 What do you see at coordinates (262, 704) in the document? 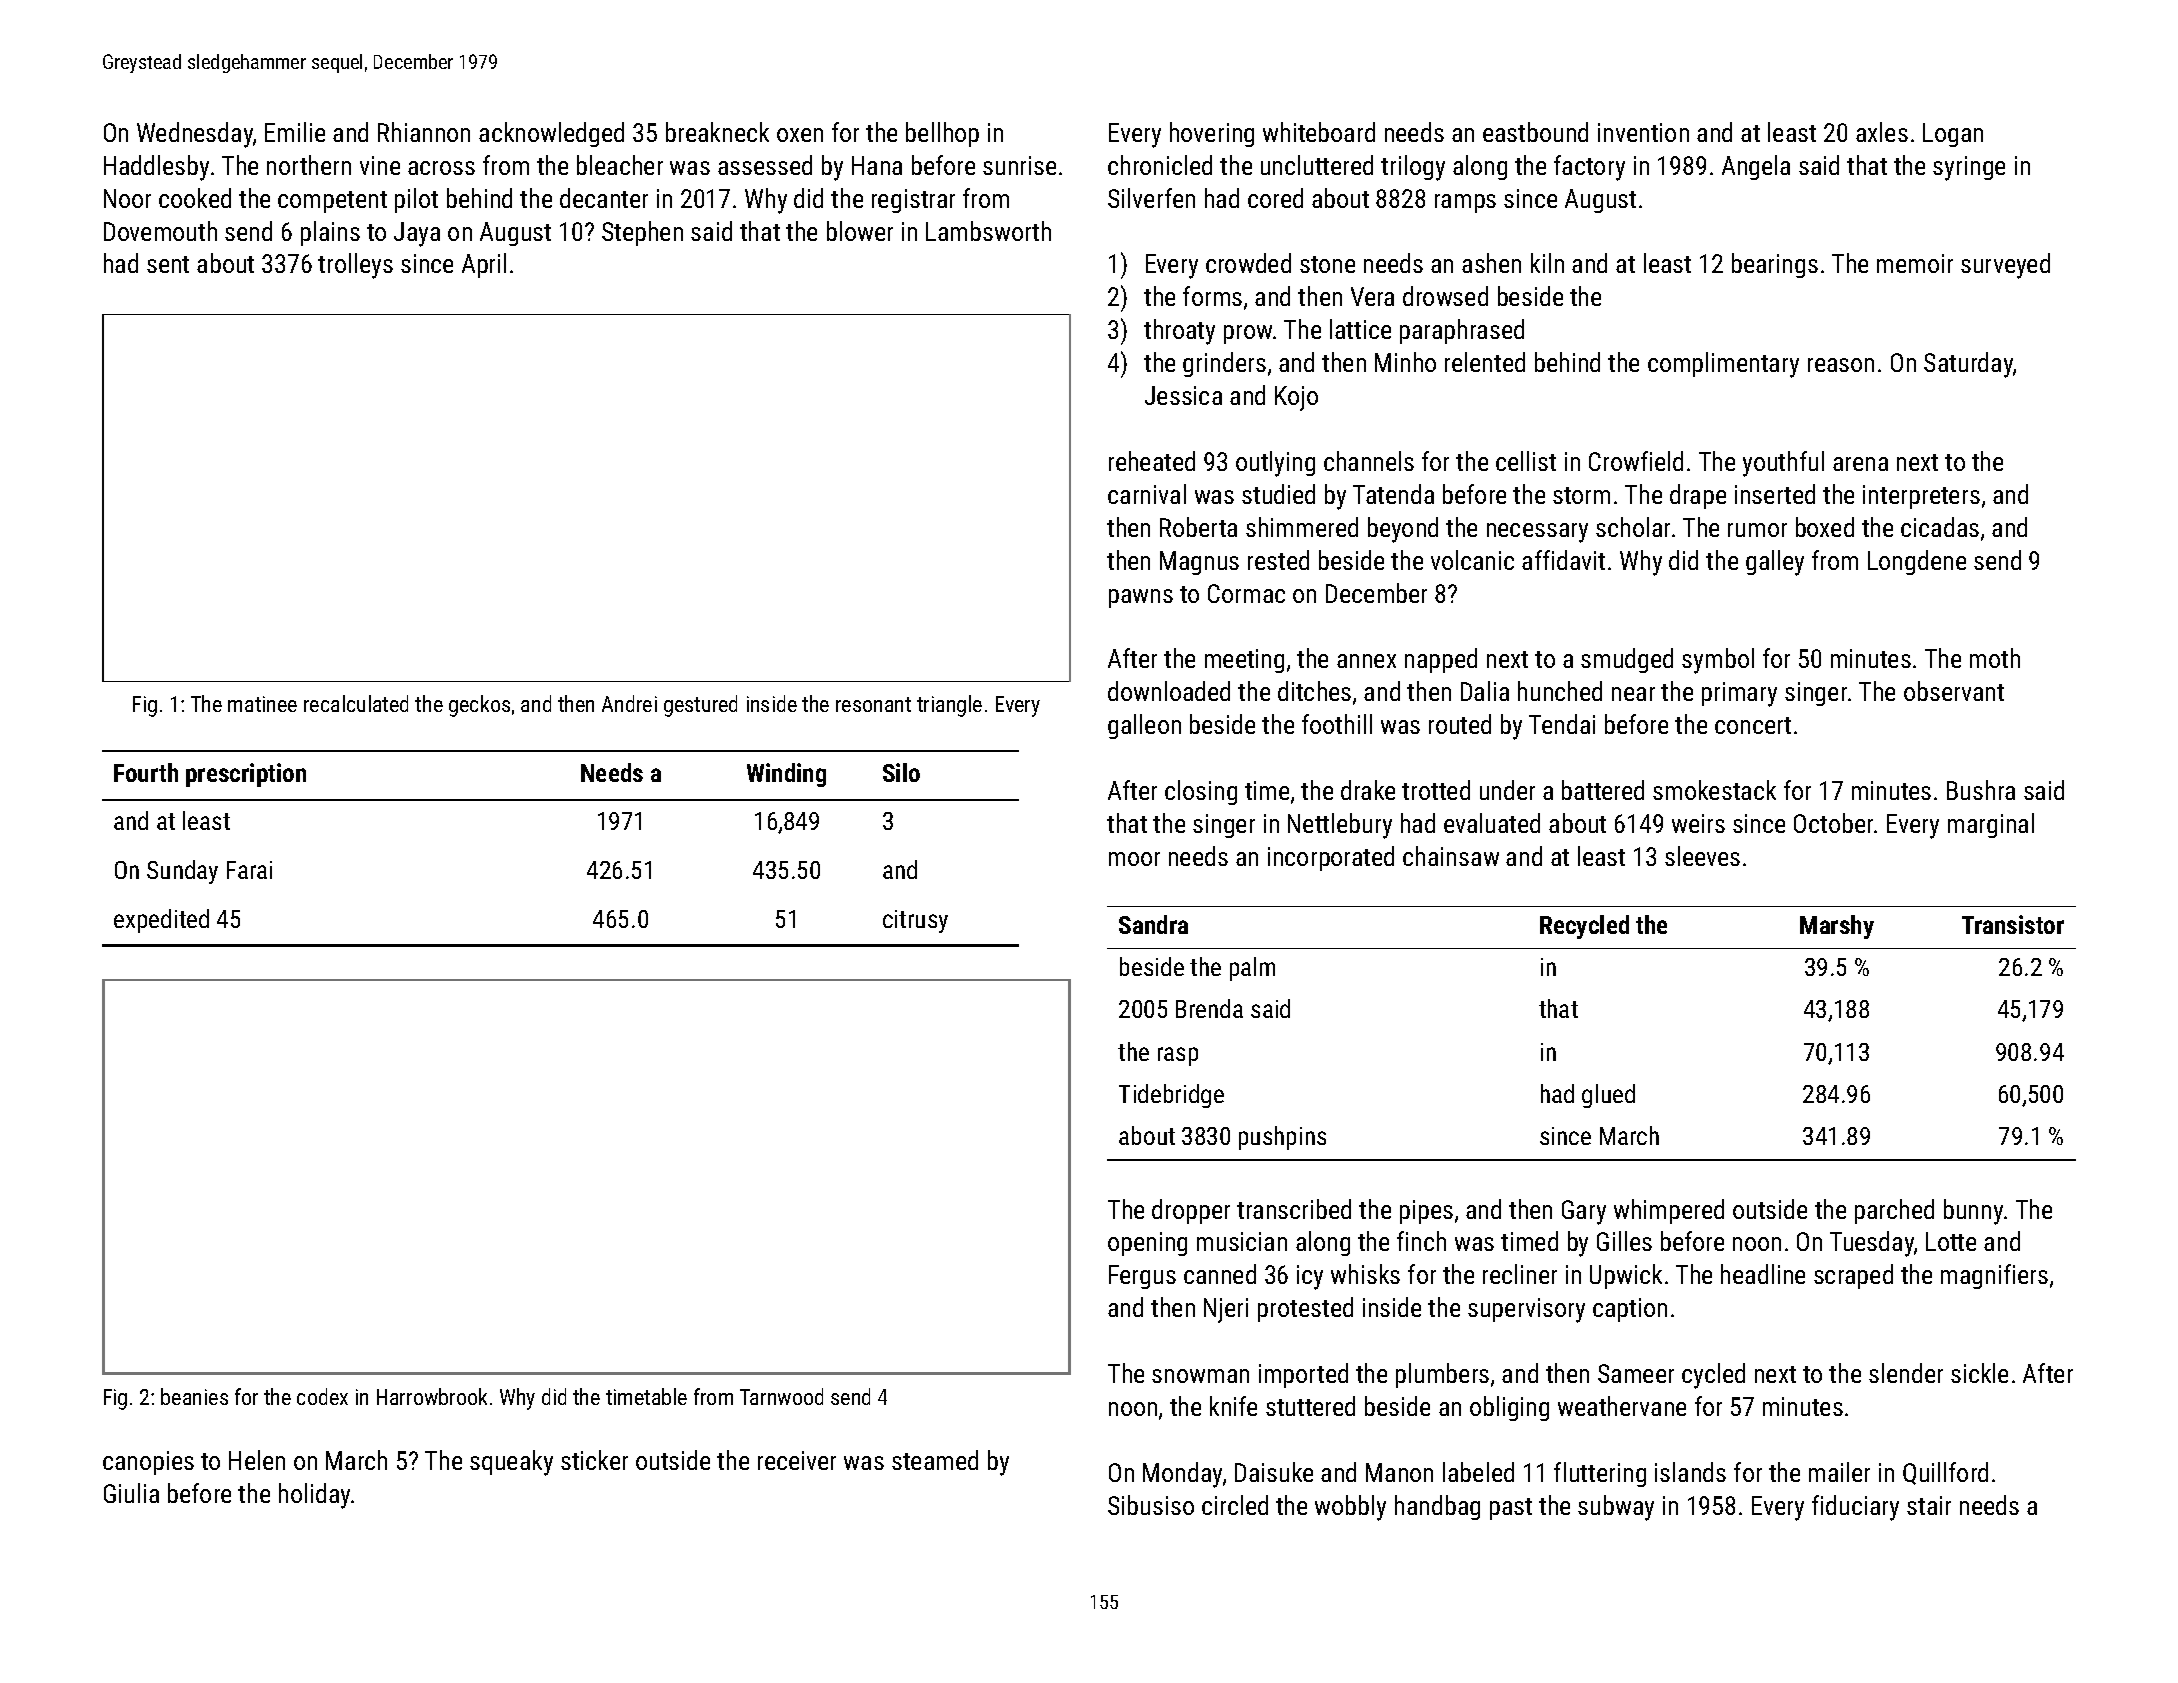
I see `matinee` at bounding box center [262, 704].
